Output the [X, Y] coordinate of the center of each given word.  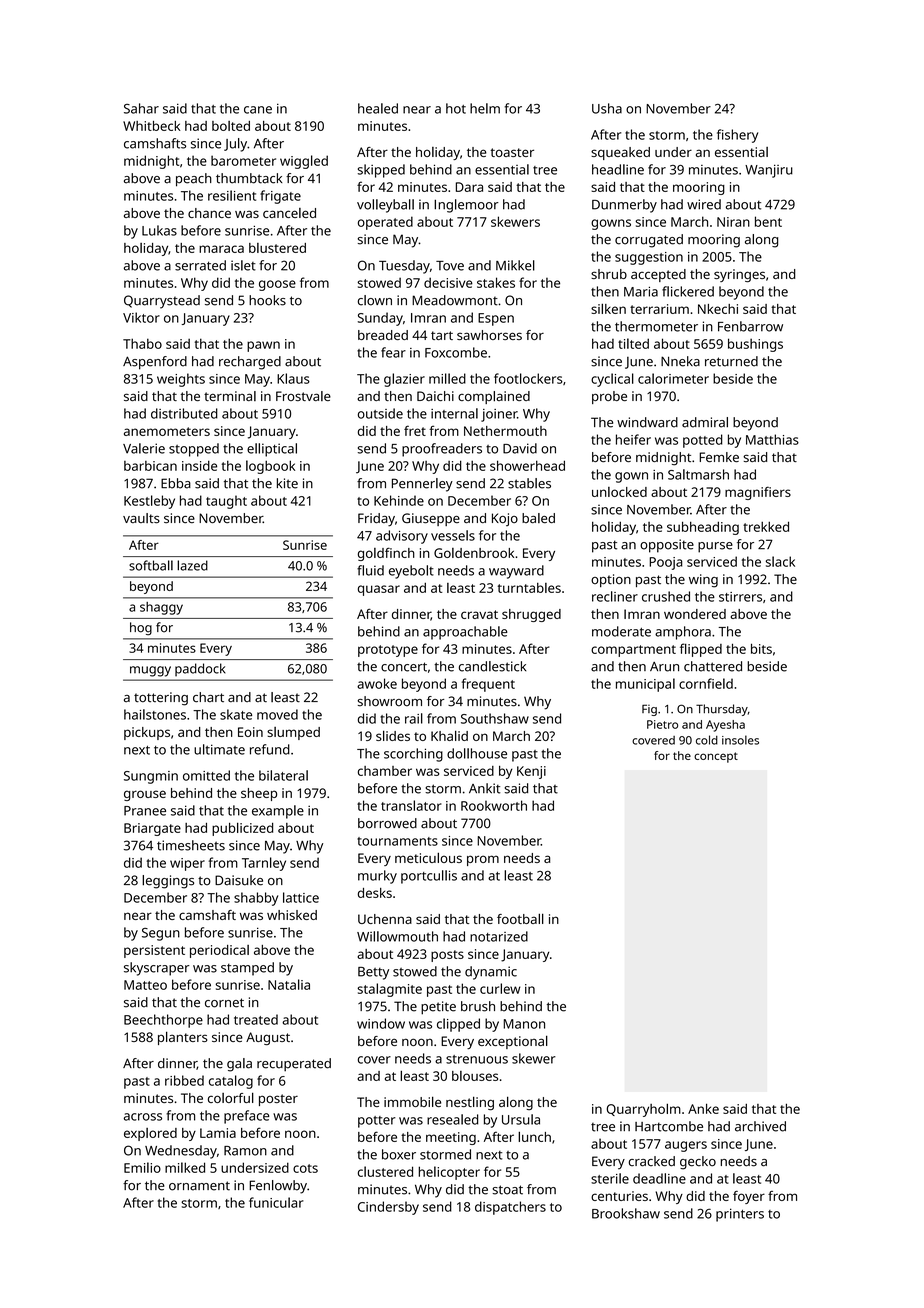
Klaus [293, 378]
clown [375, 300]
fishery [737, 136]
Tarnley [264, 864]
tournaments [397, 841]
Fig [649, 710]
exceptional [513, 1042]
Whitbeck [151, 126]
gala [239, 1065]
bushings [755, 345]
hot [456, 108]
